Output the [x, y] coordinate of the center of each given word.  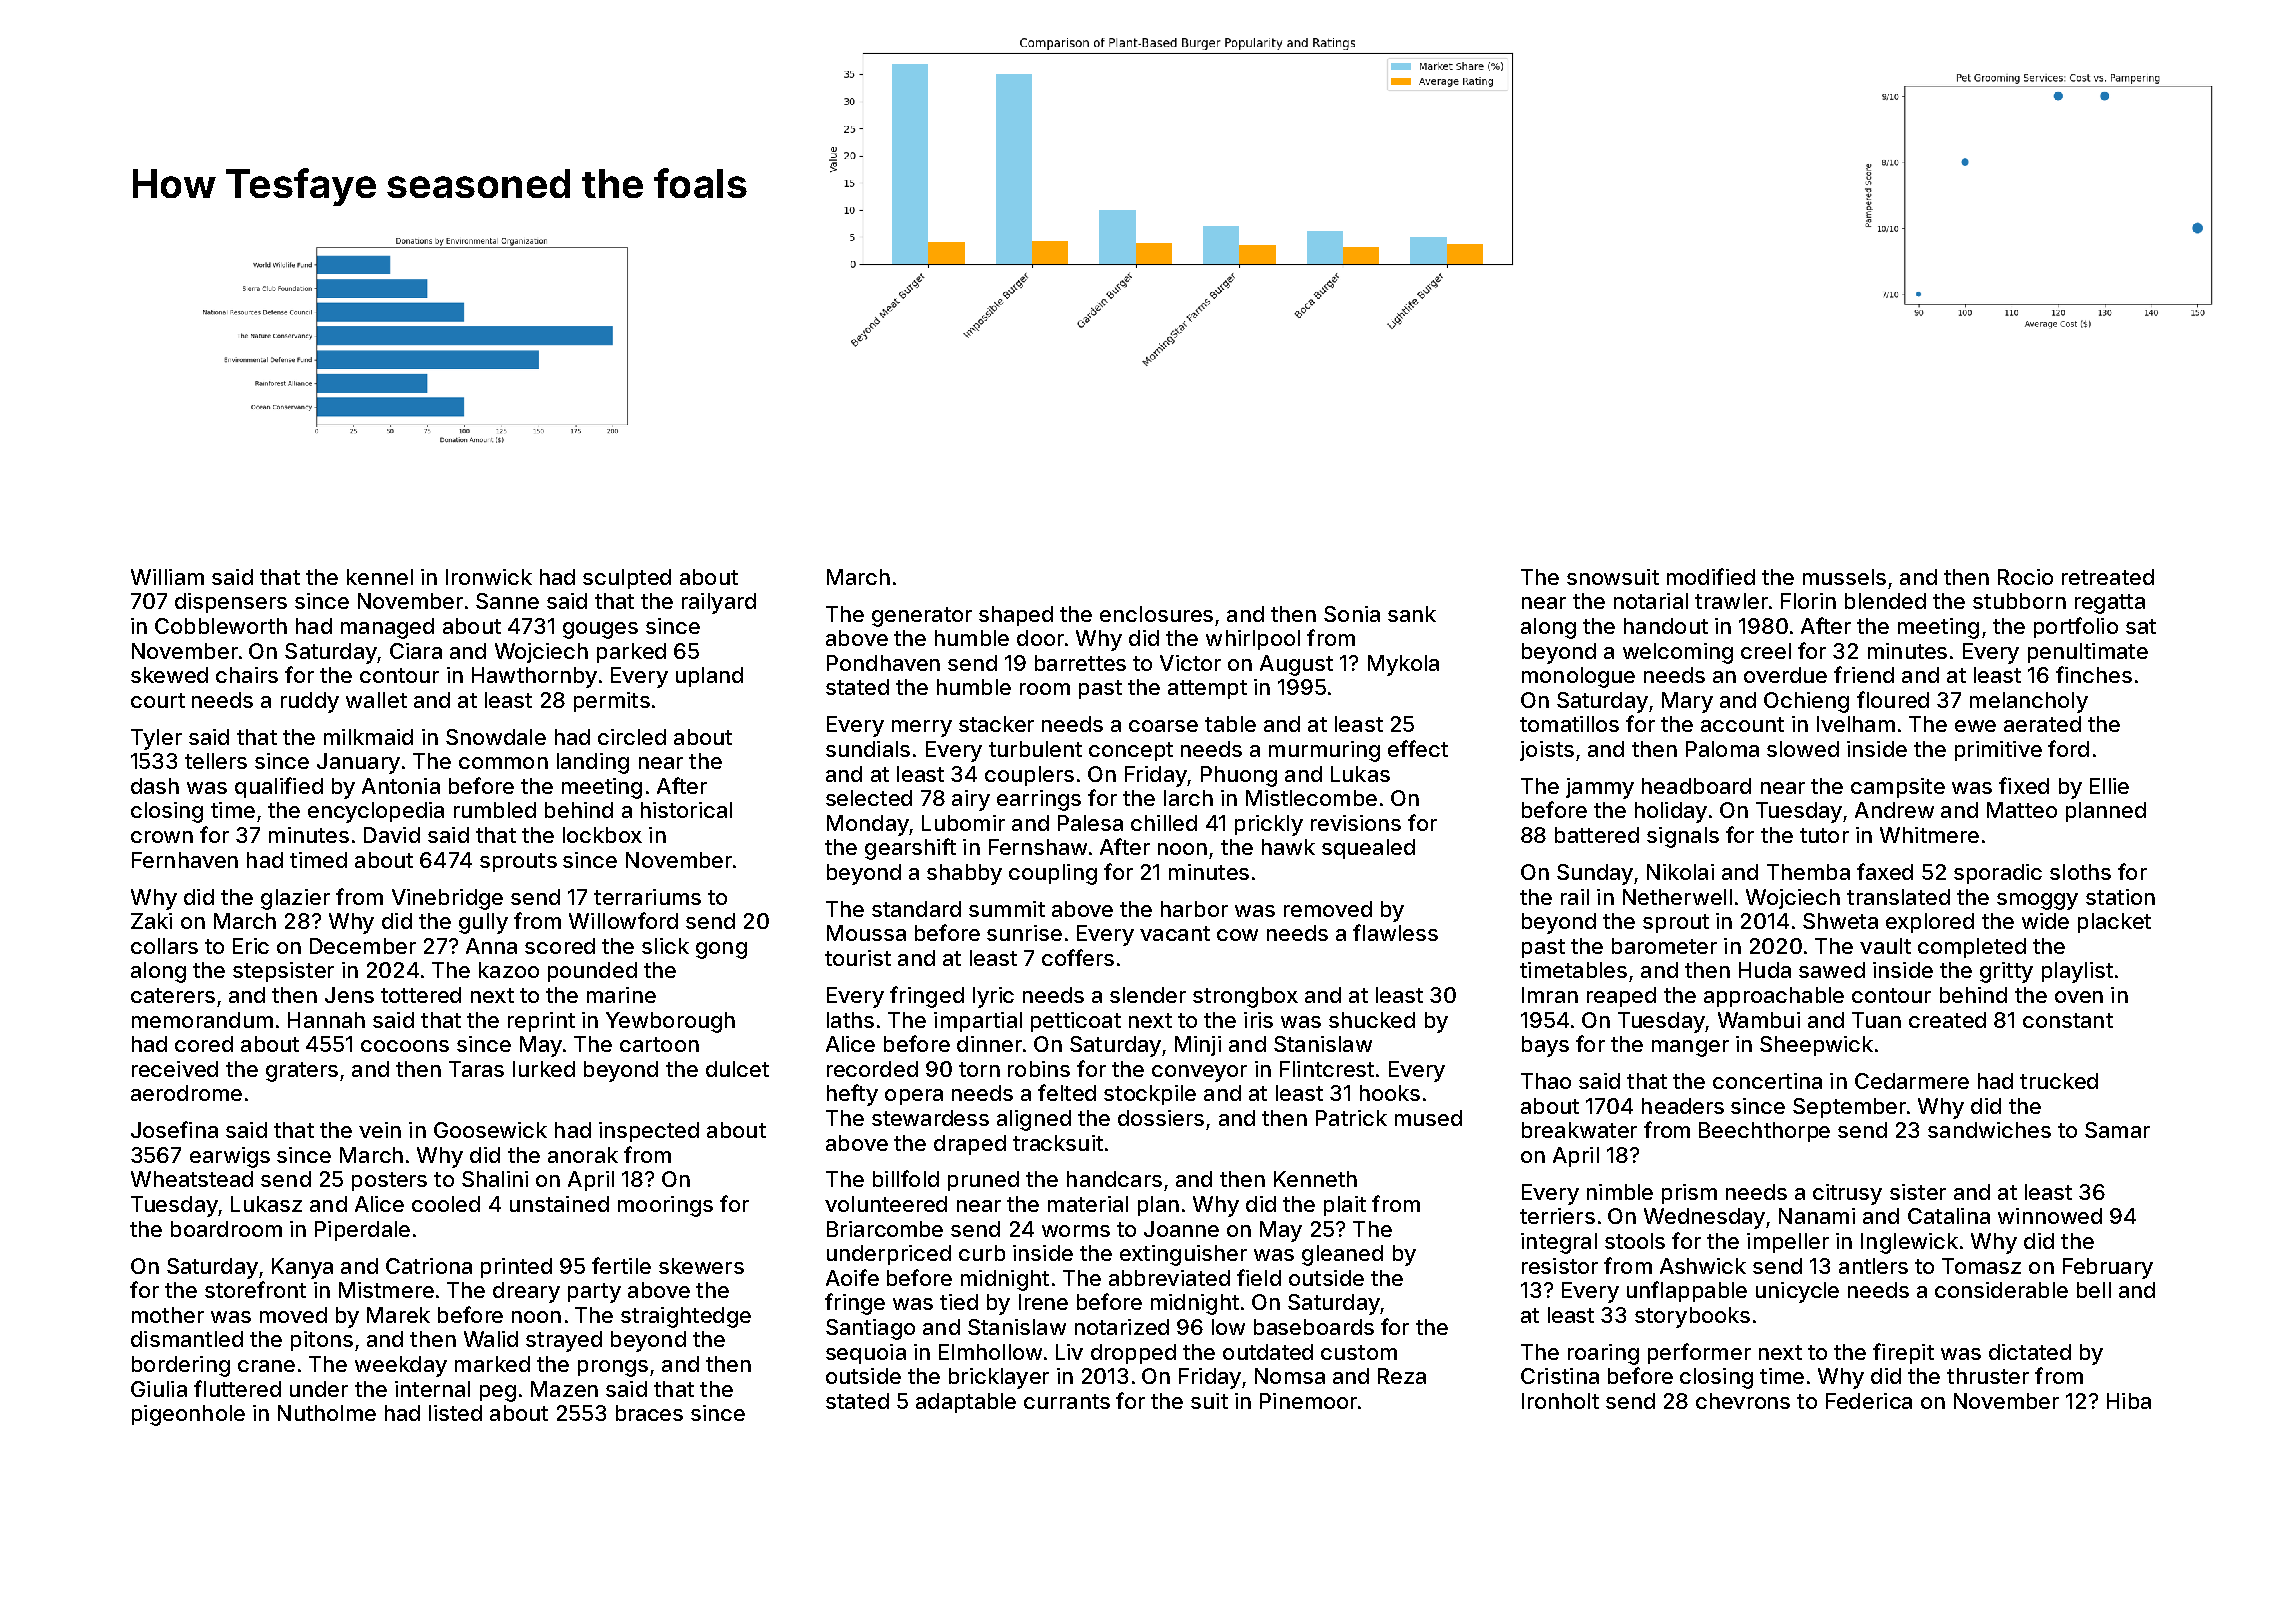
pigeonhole [188, 1415]
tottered [421, 995]
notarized [1122, 1327]
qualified [279, 787]
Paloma [1722, 749]
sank [1412, 614]
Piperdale [362, 1231]
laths [850, 1020]
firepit [1903, 1353]
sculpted [627, 579]
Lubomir [963, 823]
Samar [2117, 1130]
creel [1766, 651]
